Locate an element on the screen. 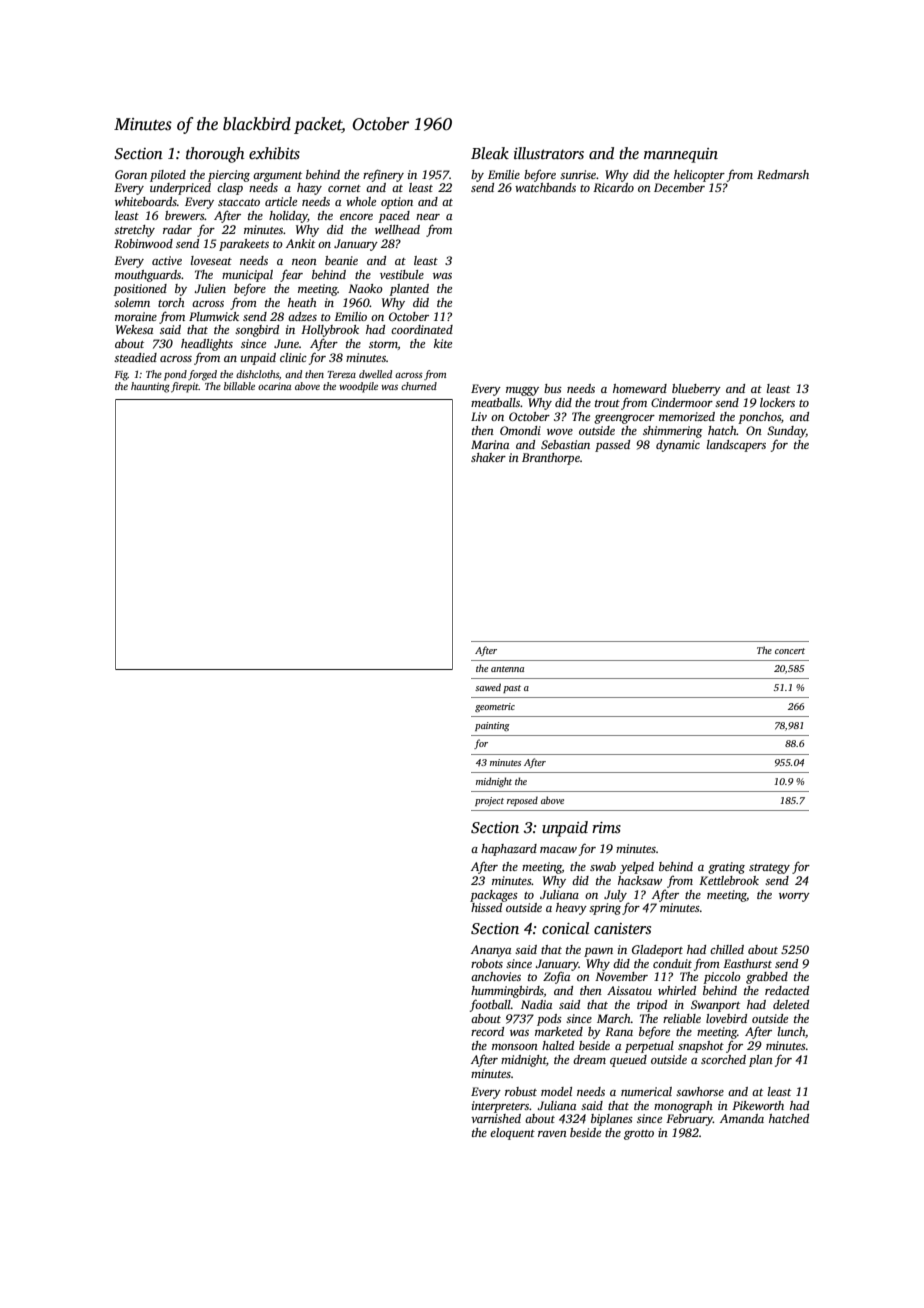 Image resolution: width=924 pixels, height=1308 pixels. ocarina is located at coordinates (274, 386).
